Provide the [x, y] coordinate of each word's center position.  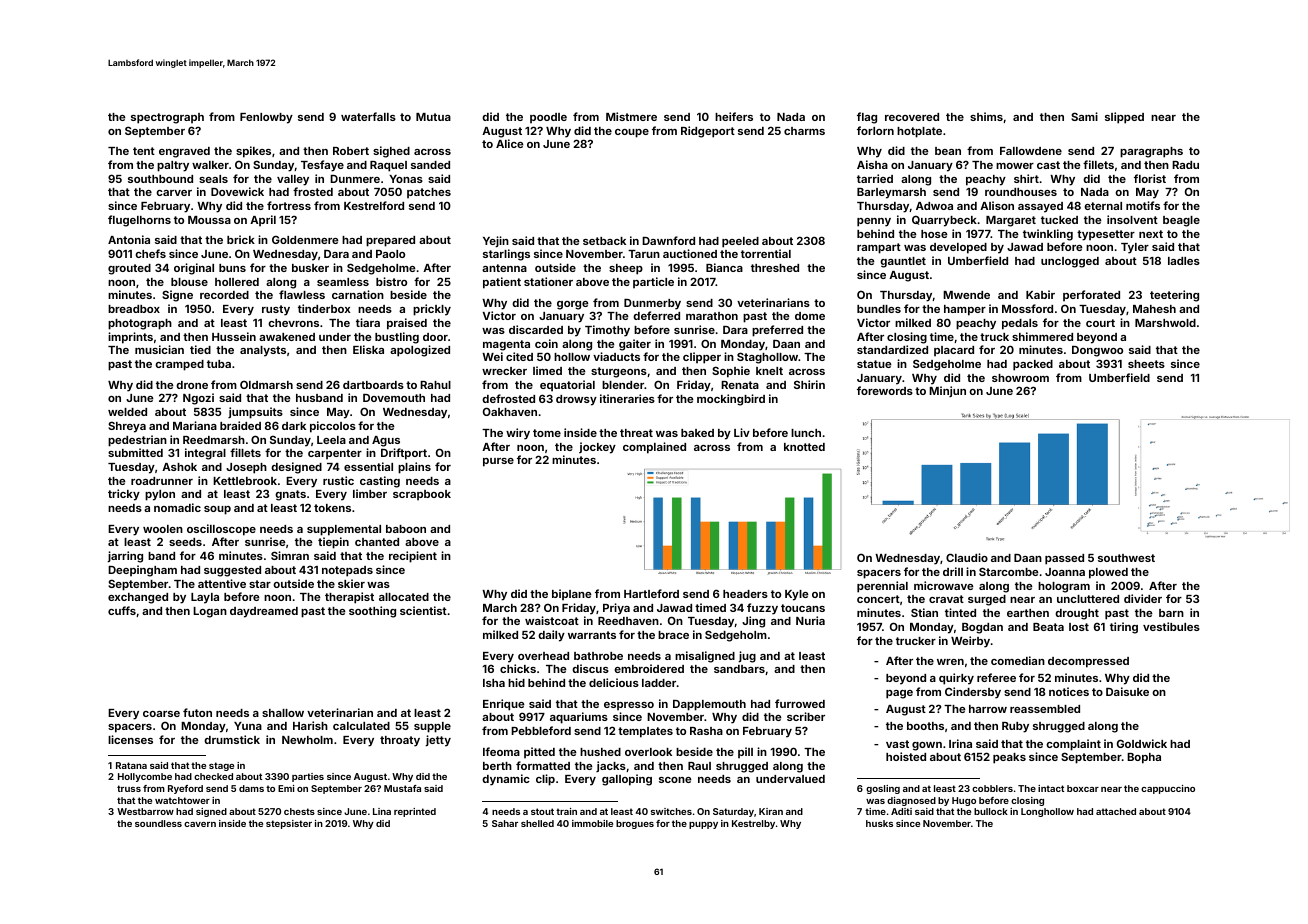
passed [1064, 559]
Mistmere [631, 116]
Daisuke [1127, 691]
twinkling [1048, 235]
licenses [130, 739]
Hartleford [651, 593]
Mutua [433, 117]
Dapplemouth [709, 705]
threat [636, 433]
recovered [912, 117]
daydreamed [264, 612]
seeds [185, 542]
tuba [219, 364]
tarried [875, 178]
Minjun [947, 391]
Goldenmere [305, 239]
